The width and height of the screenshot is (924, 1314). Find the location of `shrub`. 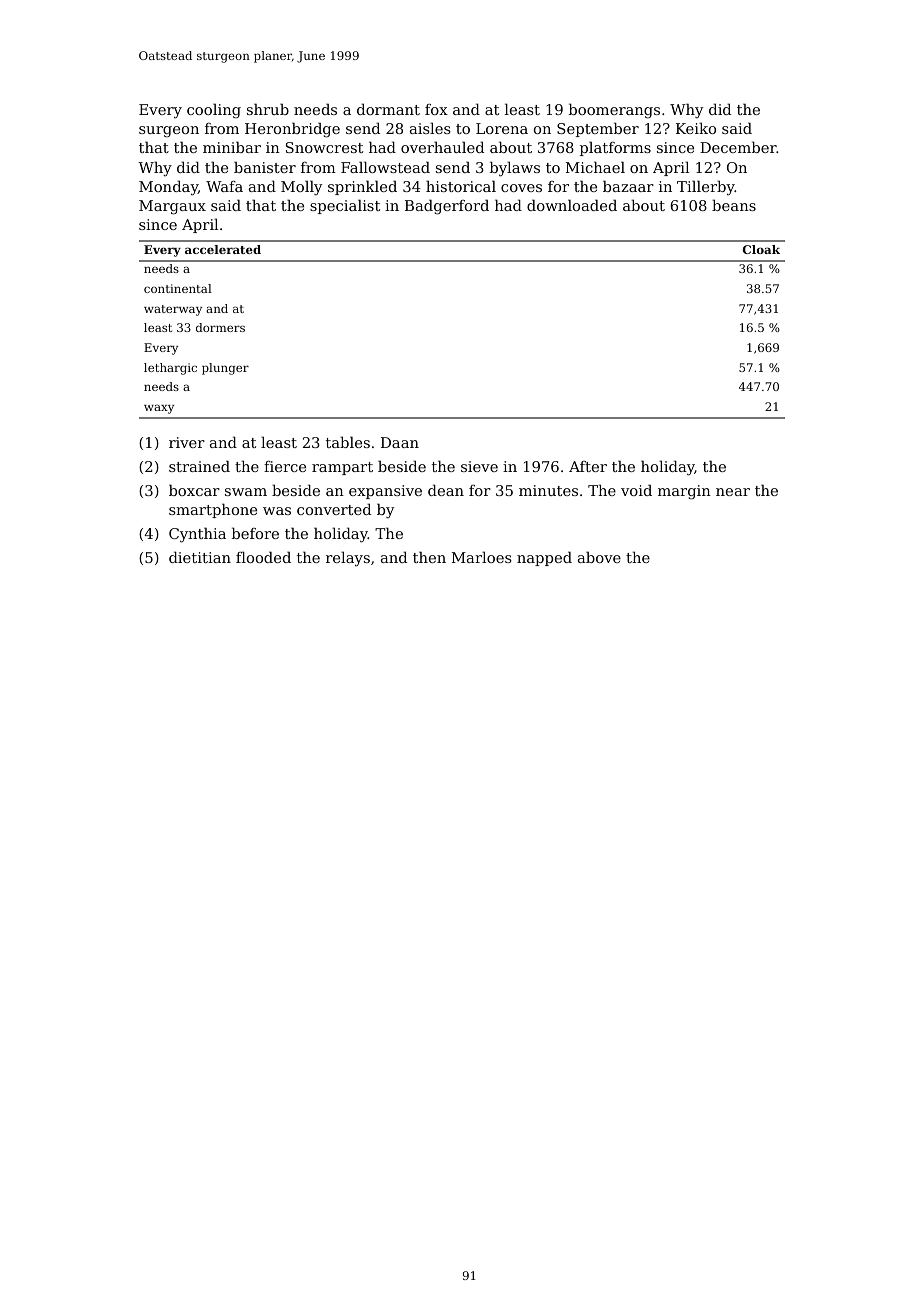

shrub is located at coordinates (268, 109).
